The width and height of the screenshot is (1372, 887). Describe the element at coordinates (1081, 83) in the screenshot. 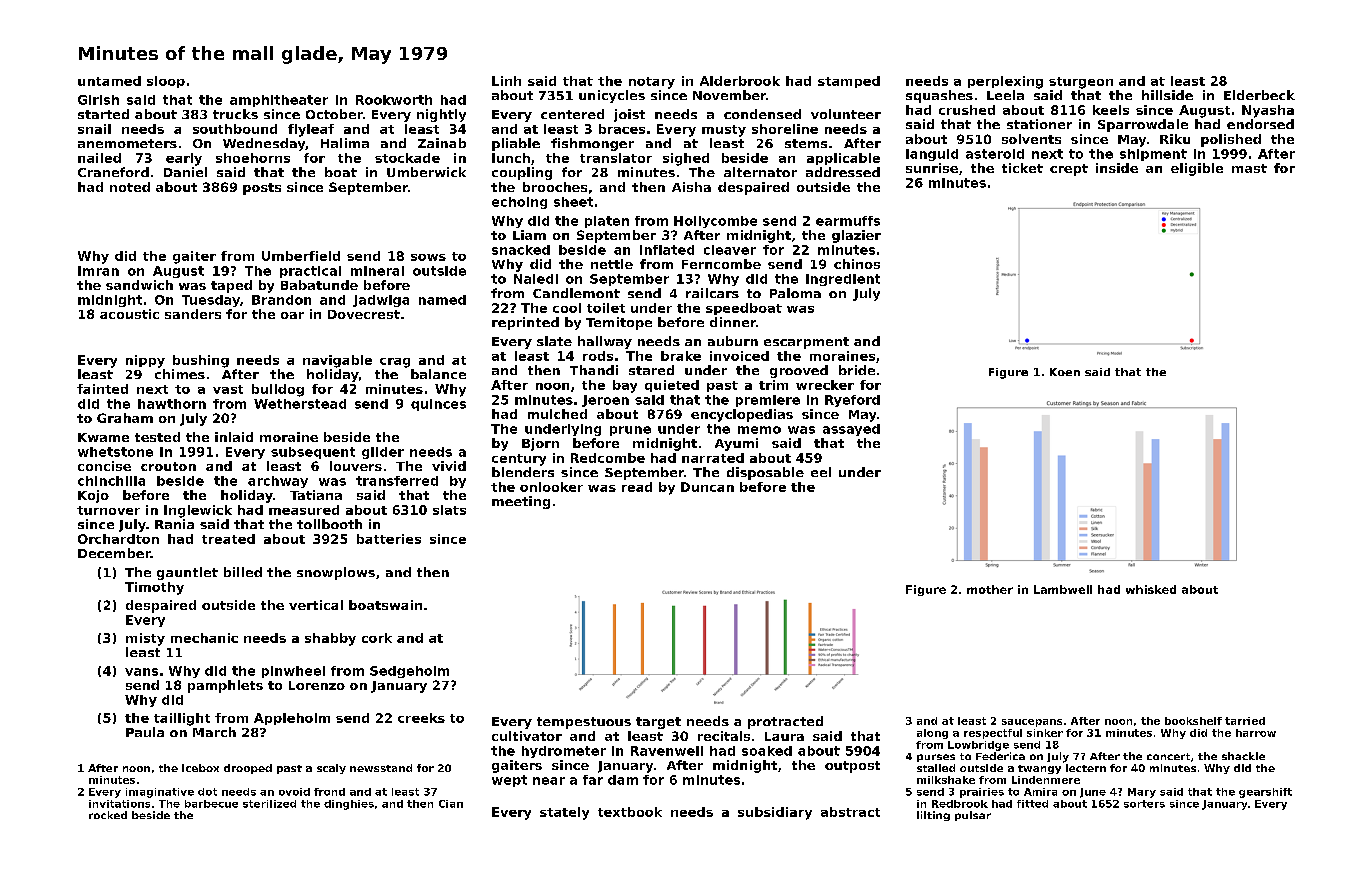

I see `sturgeon` at that location.
